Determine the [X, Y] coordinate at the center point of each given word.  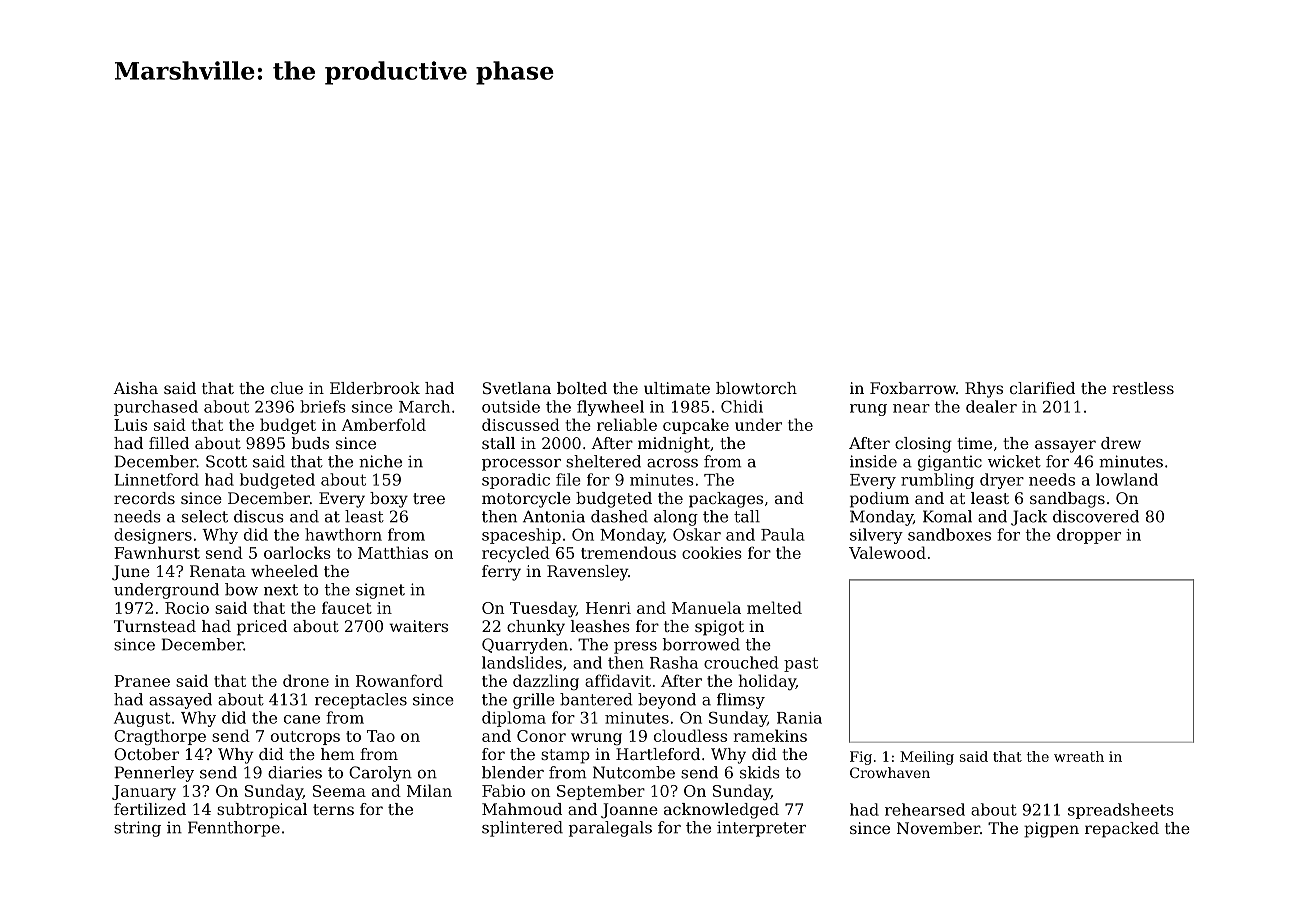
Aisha [135, 388]
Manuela [706, 607]
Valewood [887, 552]
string [137, 829]
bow [241, 589]
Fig [861, 758]
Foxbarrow [913, 388]
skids [760, 772]
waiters [418, 626]
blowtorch [756, 388]
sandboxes [949, 534]
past [801, 664]
